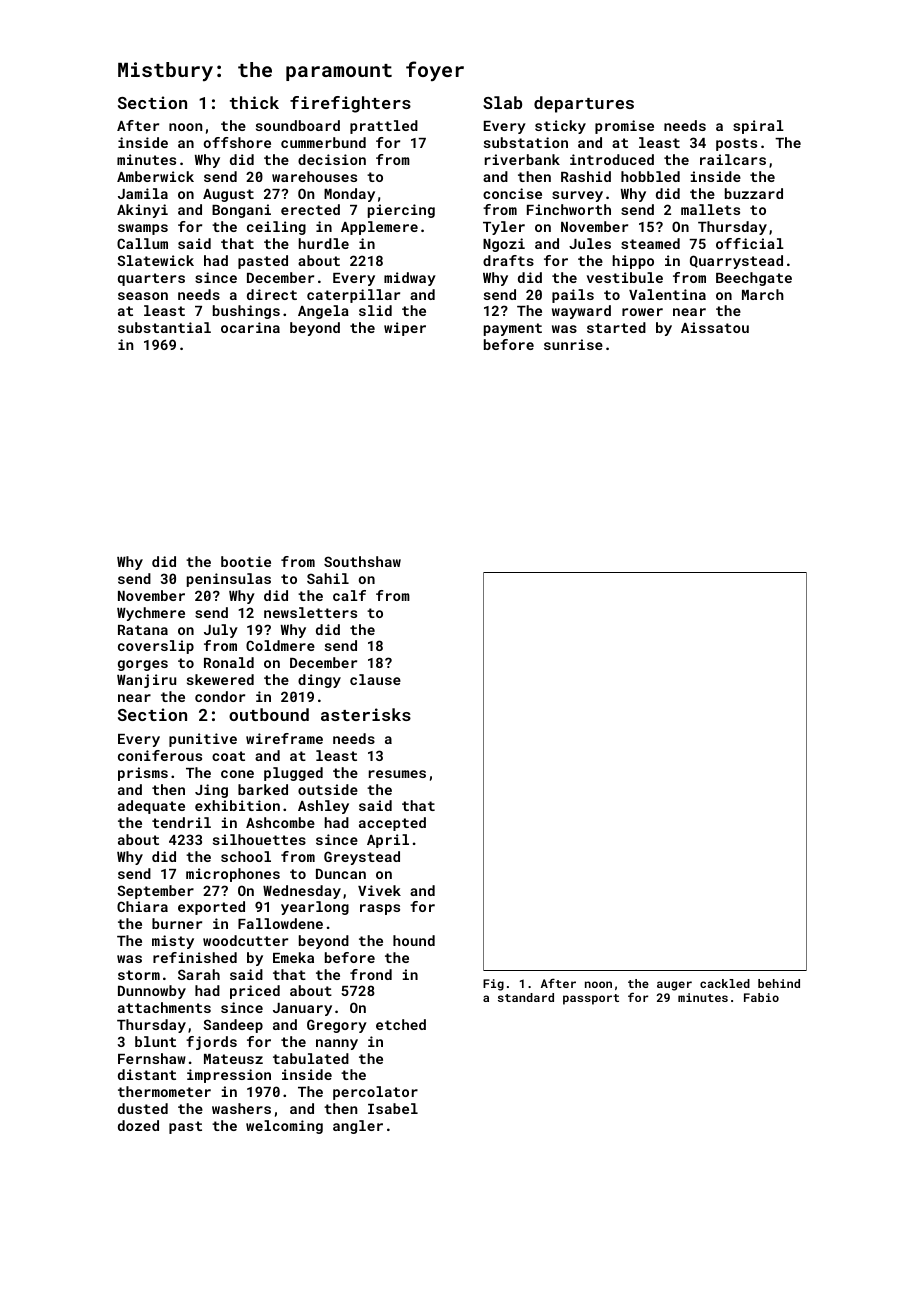  I want to click on thick, so click(254, 102).
